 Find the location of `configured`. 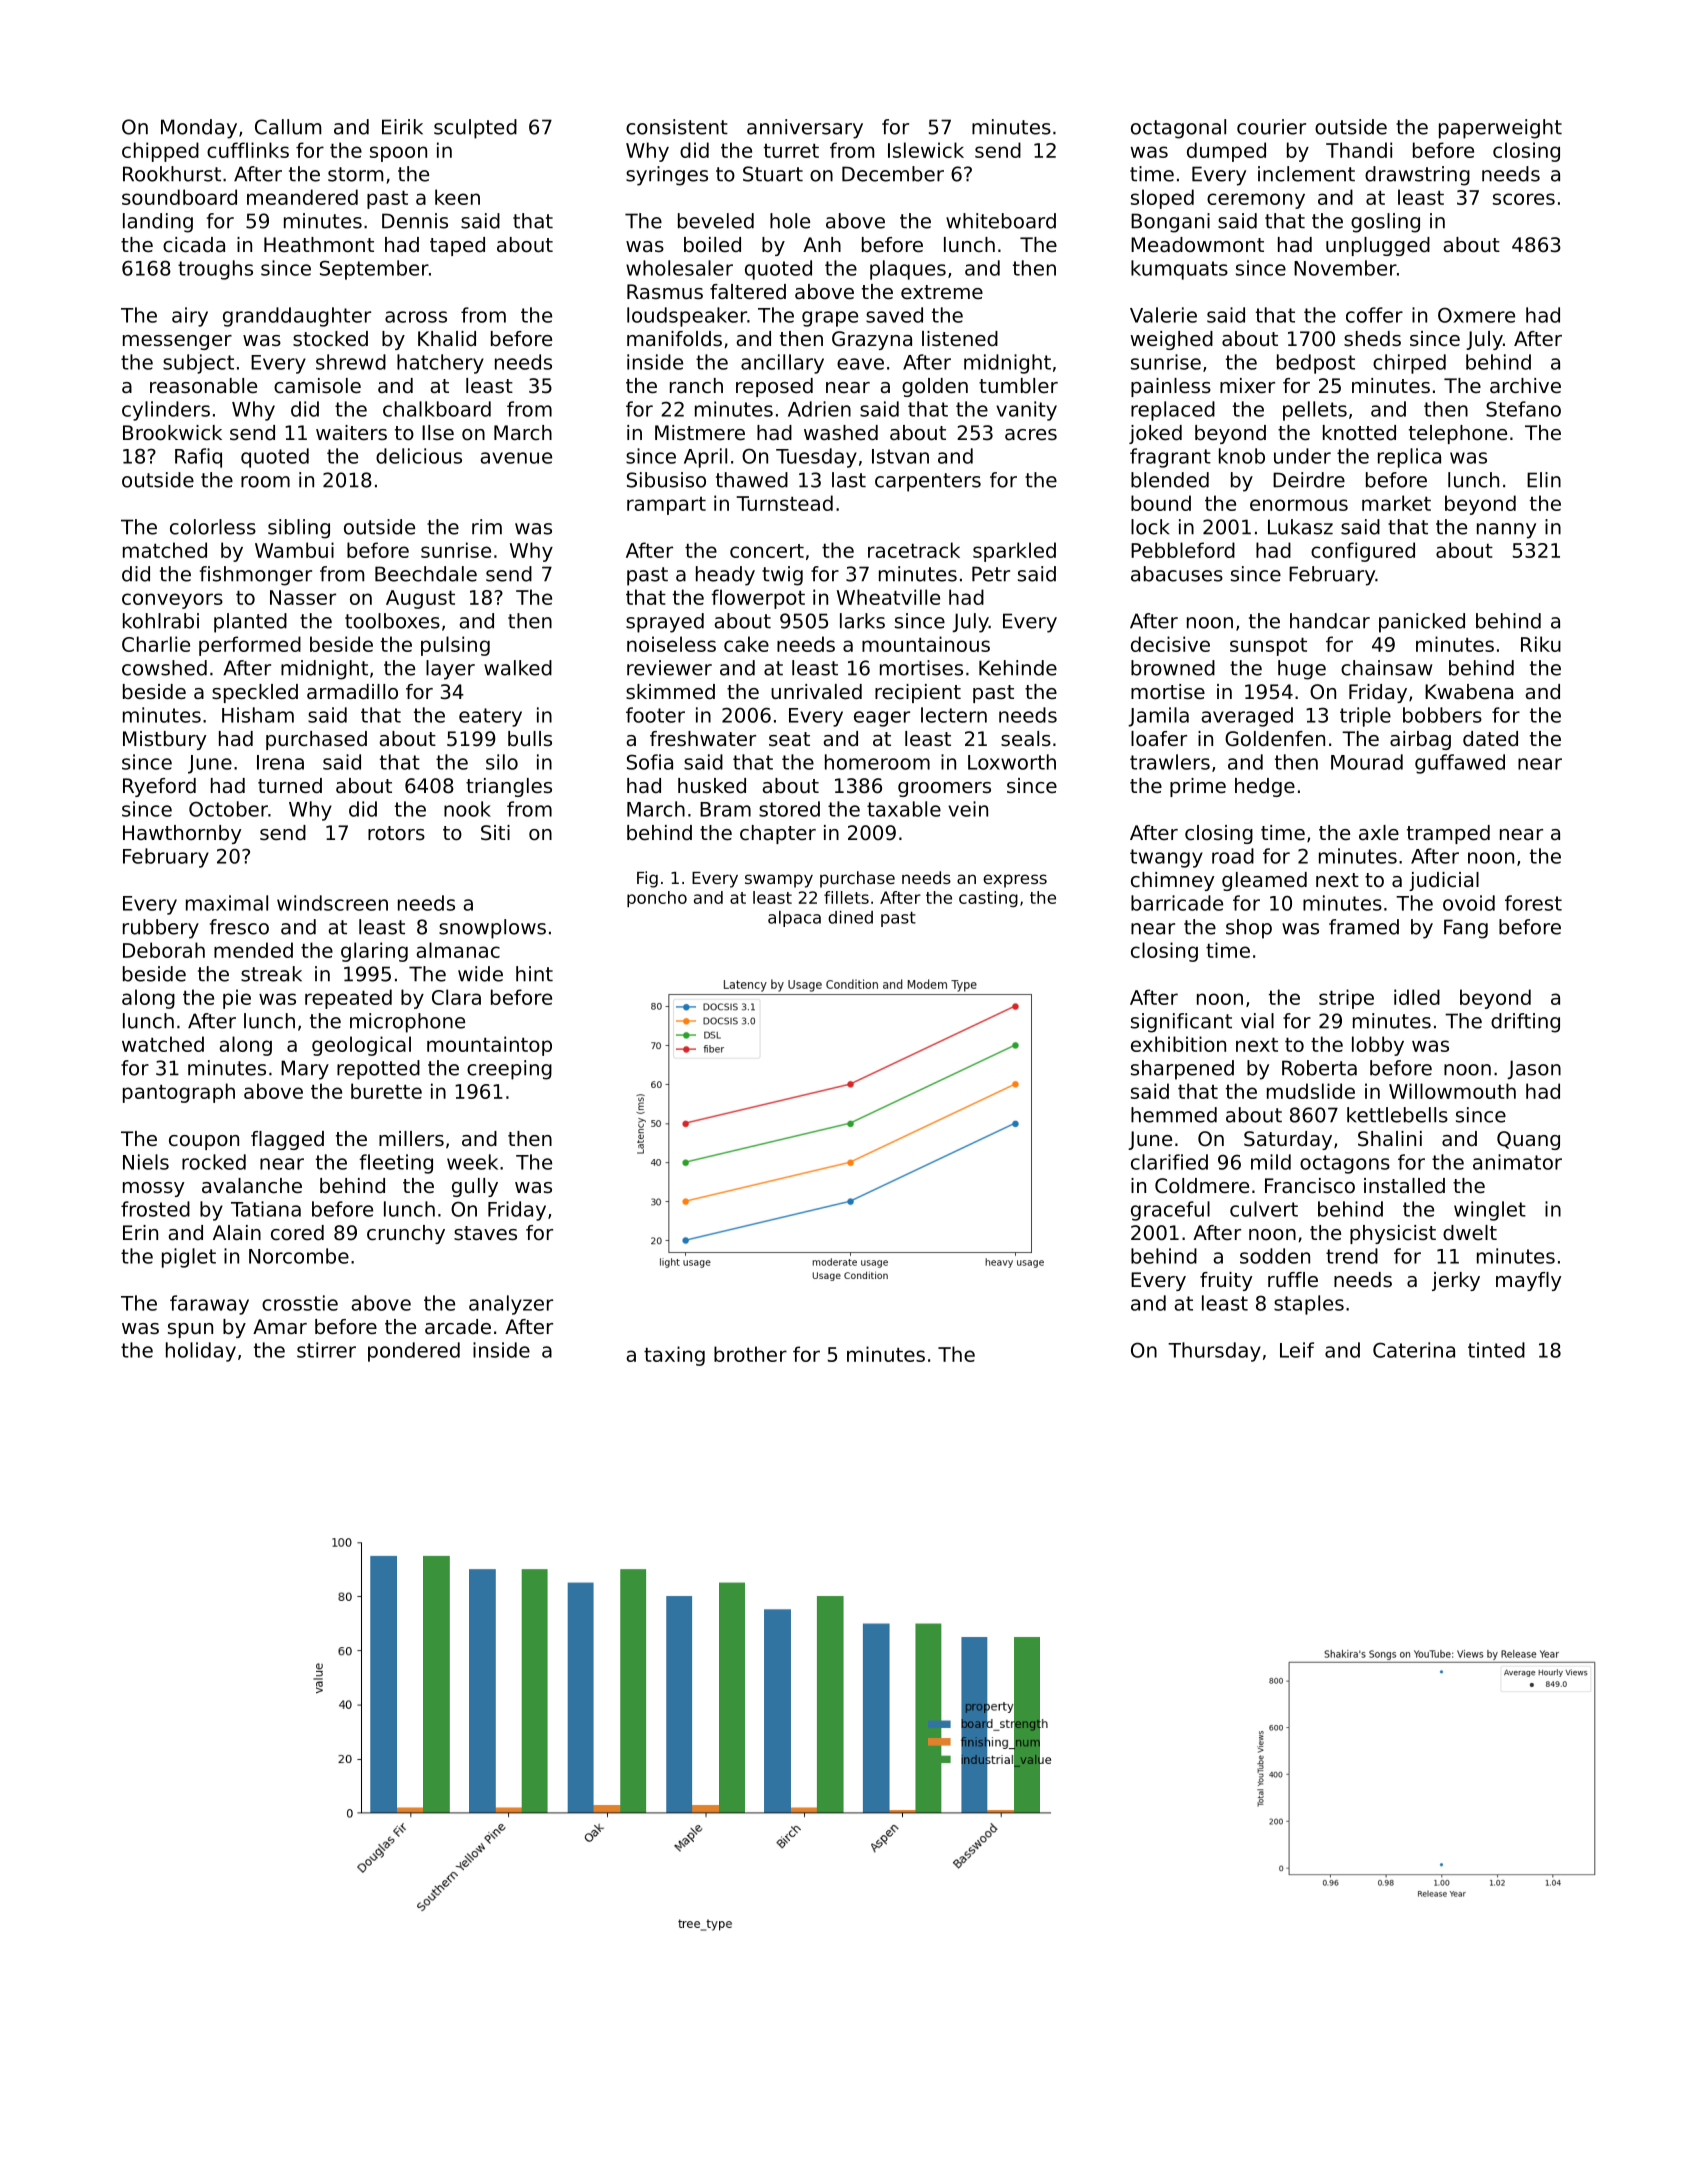

configured is located at coordinates (1363, 552).
